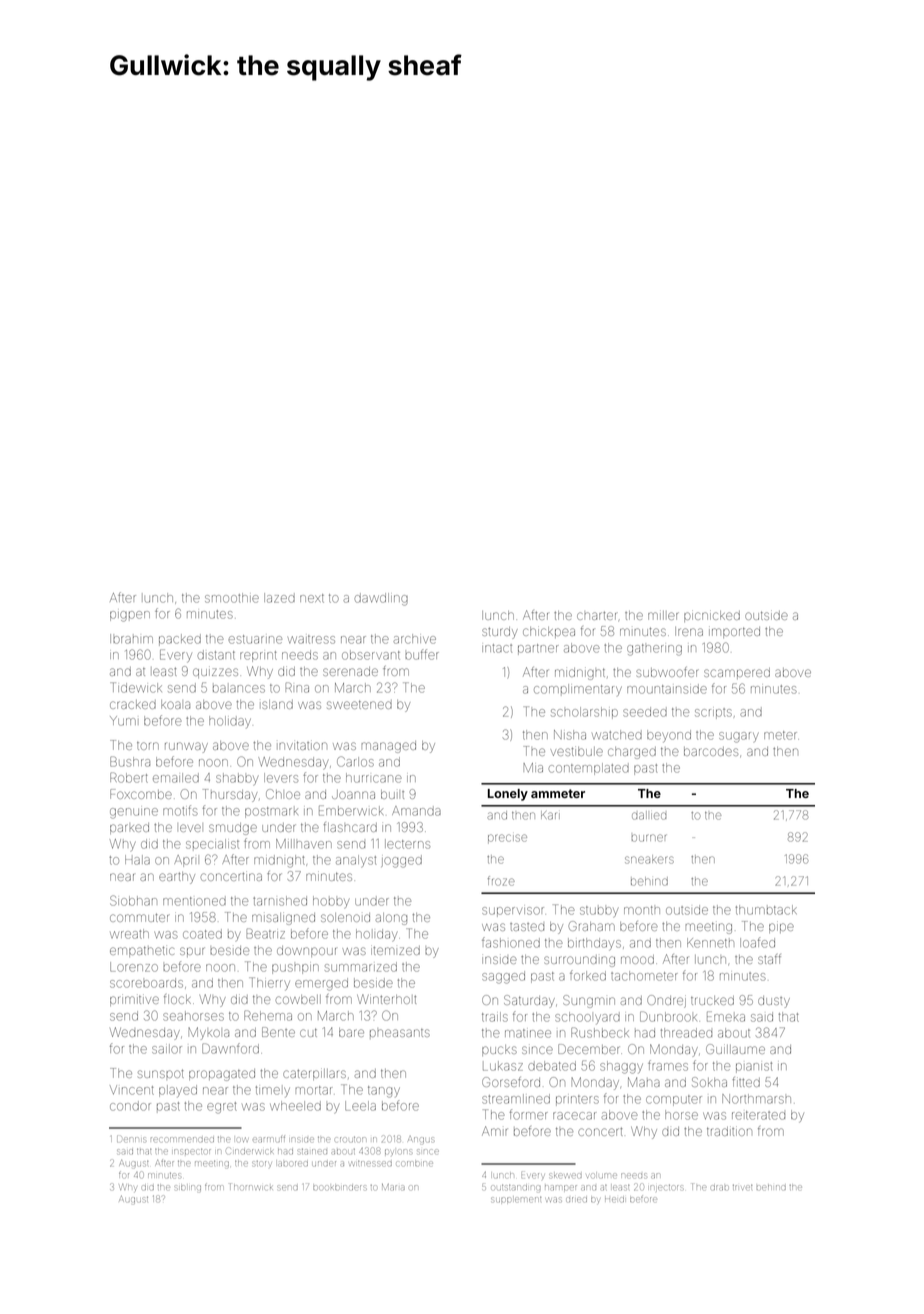  I want to click on miller, so click(663, 615).
